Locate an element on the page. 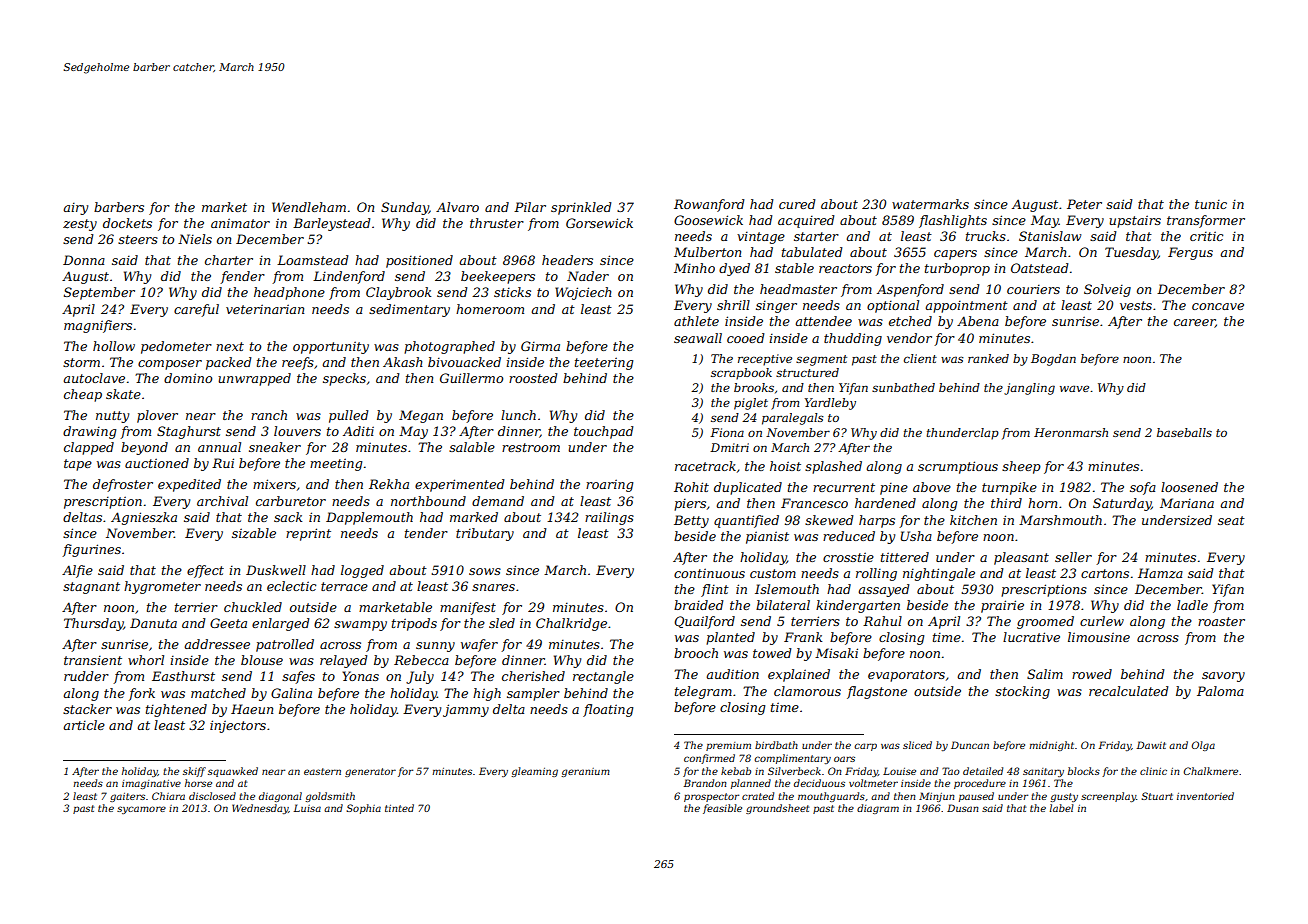 Image resolution: width=1308 pixels, height=924 pixels. Marshmouth is located at coordinates (1060, 520).
